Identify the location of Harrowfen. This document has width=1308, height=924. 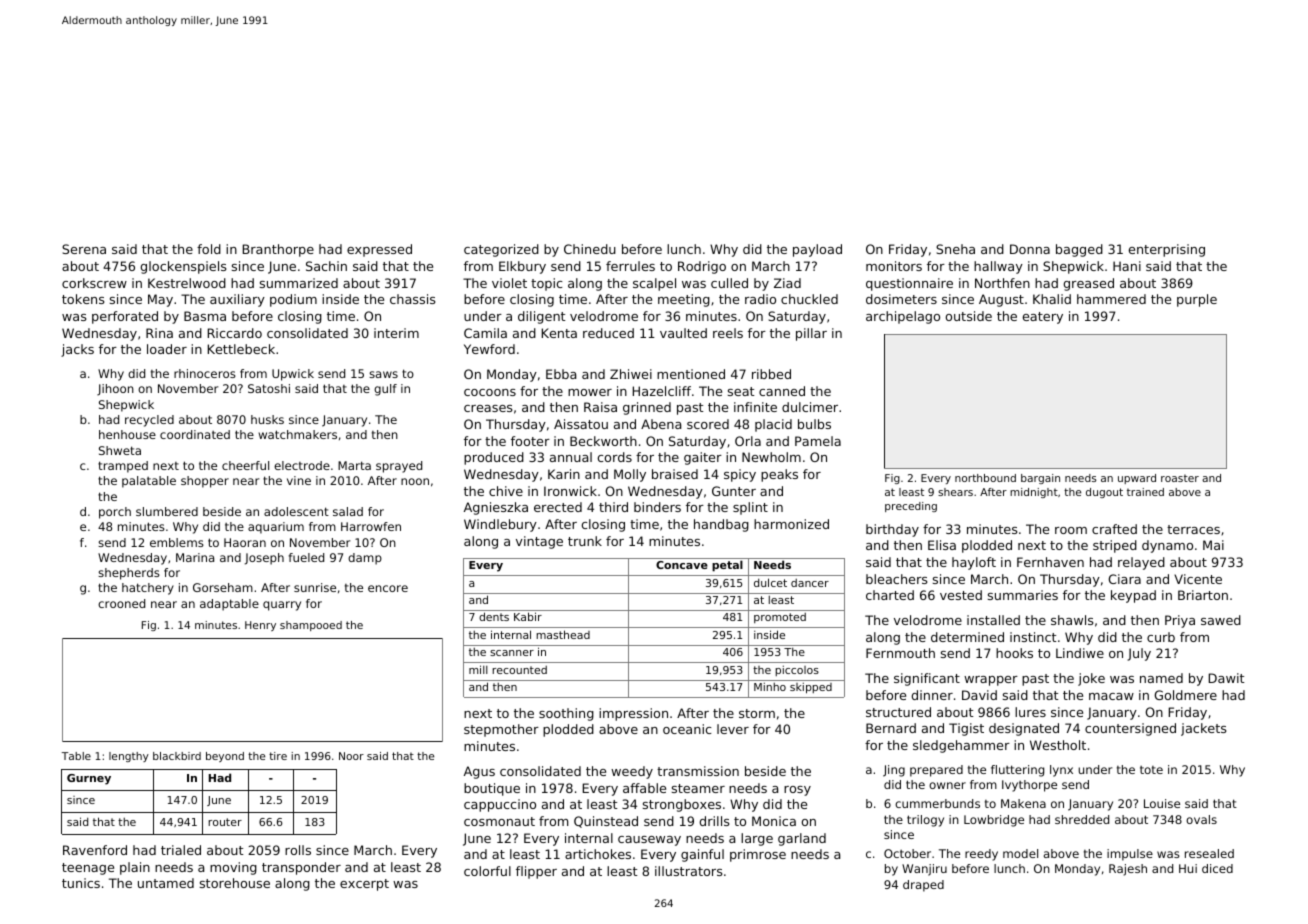
(371, 526).
